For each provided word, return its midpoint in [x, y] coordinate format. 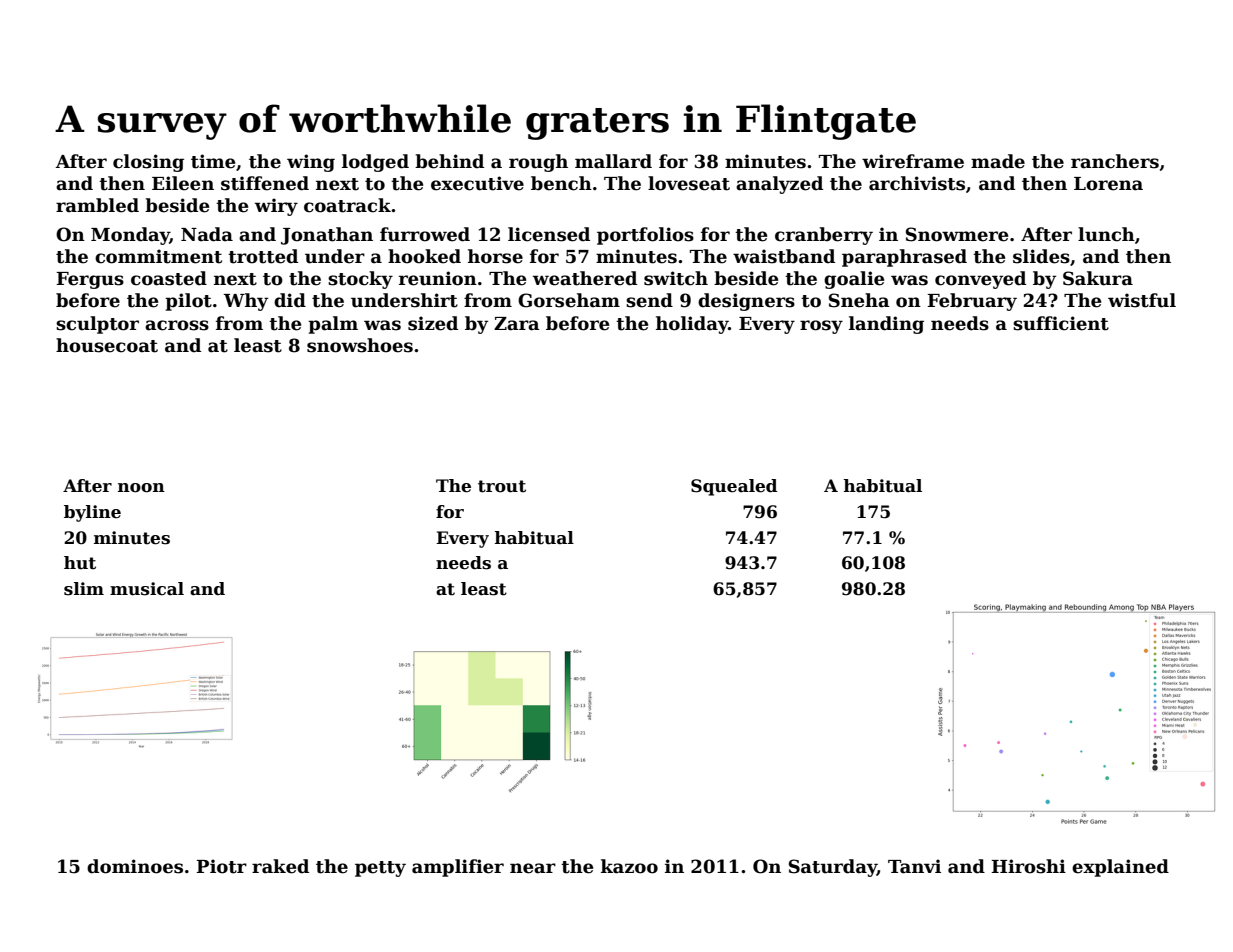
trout [502, 486]
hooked [424, 256]
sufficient [1061, 323]
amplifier [458, 868]
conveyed [980, 280]
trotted [263, 256]
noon [141, 488]
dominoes [135, 866]
